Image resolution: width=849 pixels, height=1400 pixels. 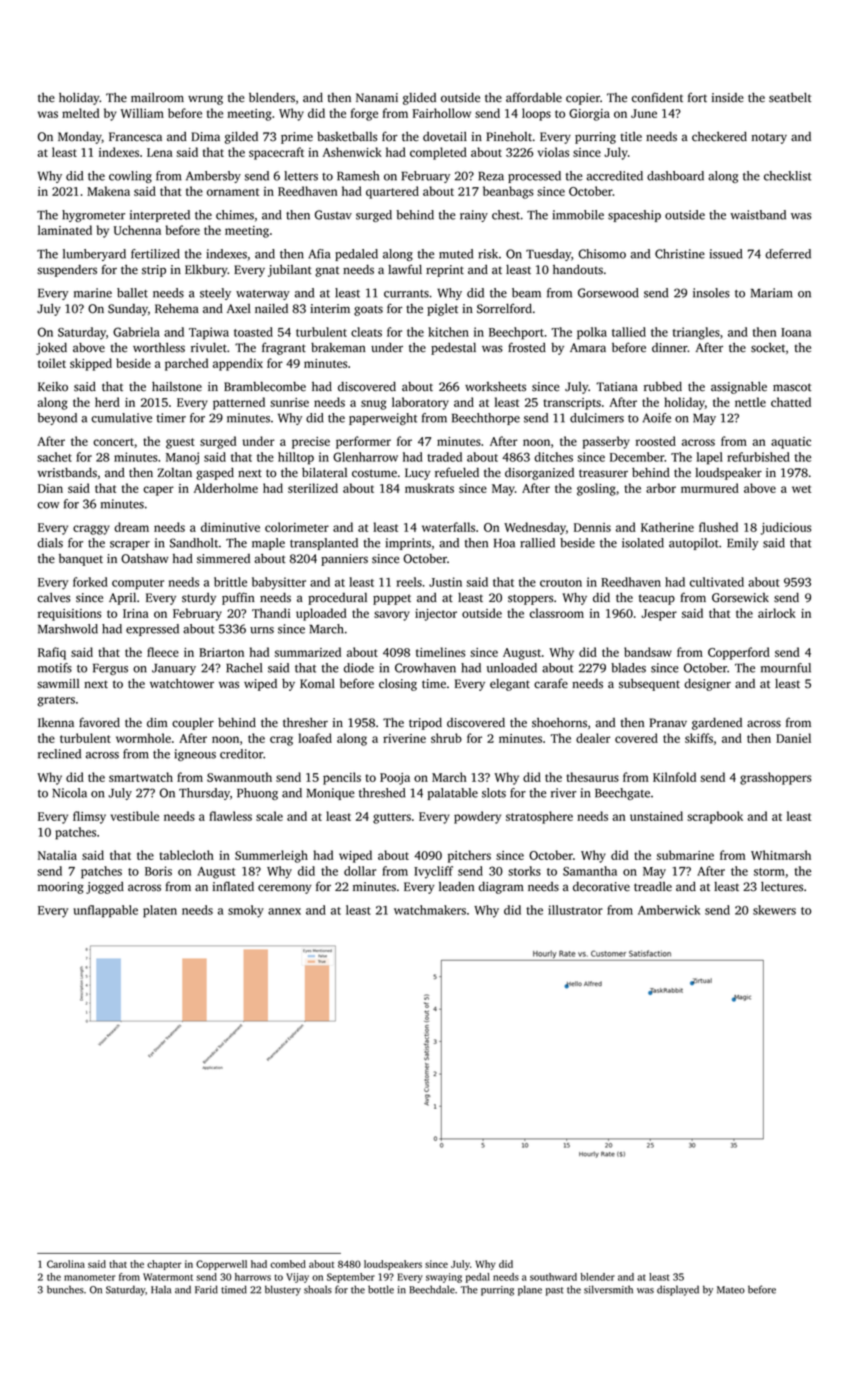 What do you see at coordinates (430, 910) in the document?
I see `watchmakers` at bounding box center [430, 910].
